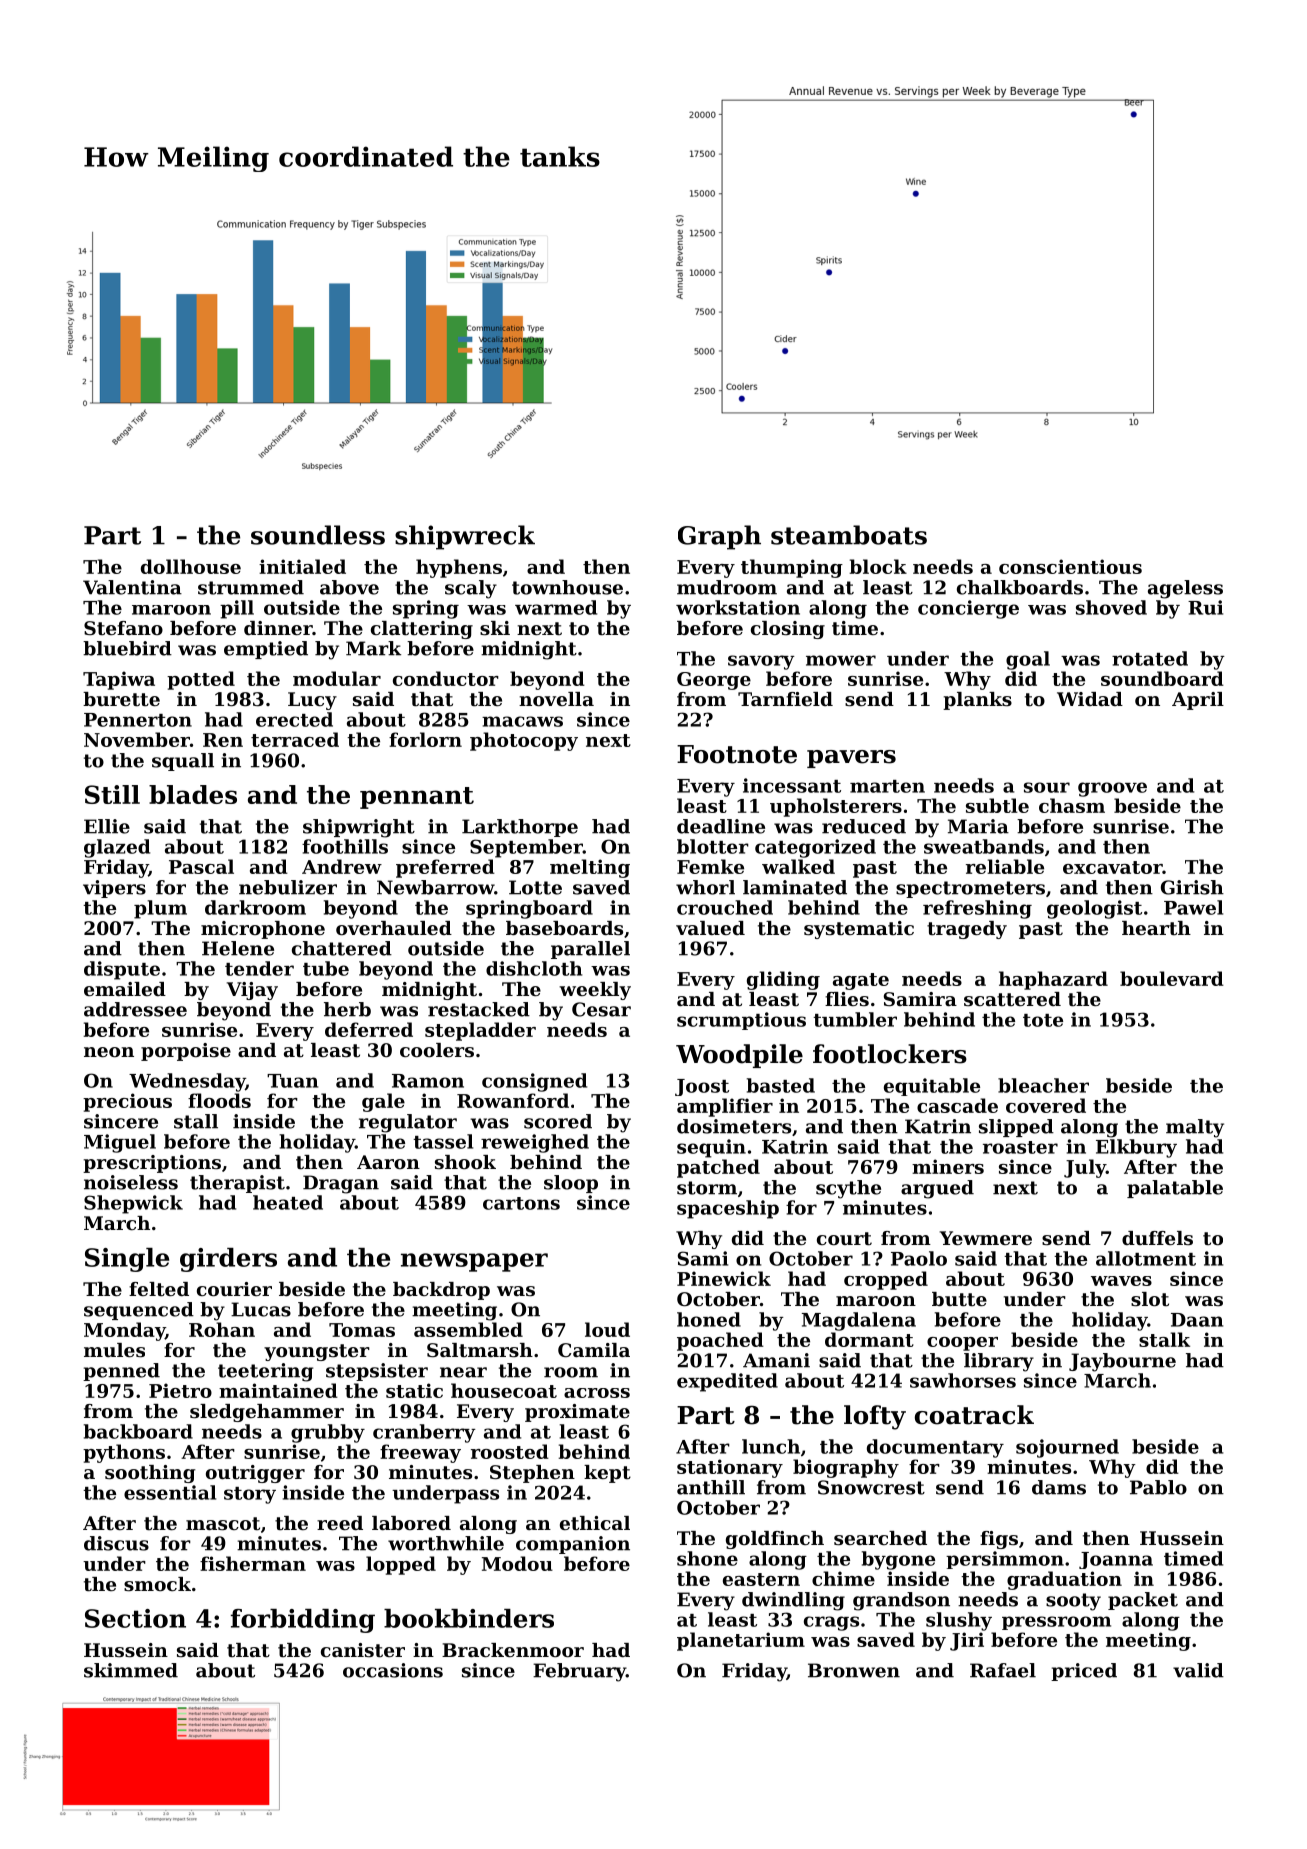 The width and height of the screenshot is (1307, 1849). Describe the element at coordinates (1192, 887) in the screenshot. I see `Girish` at that location.
